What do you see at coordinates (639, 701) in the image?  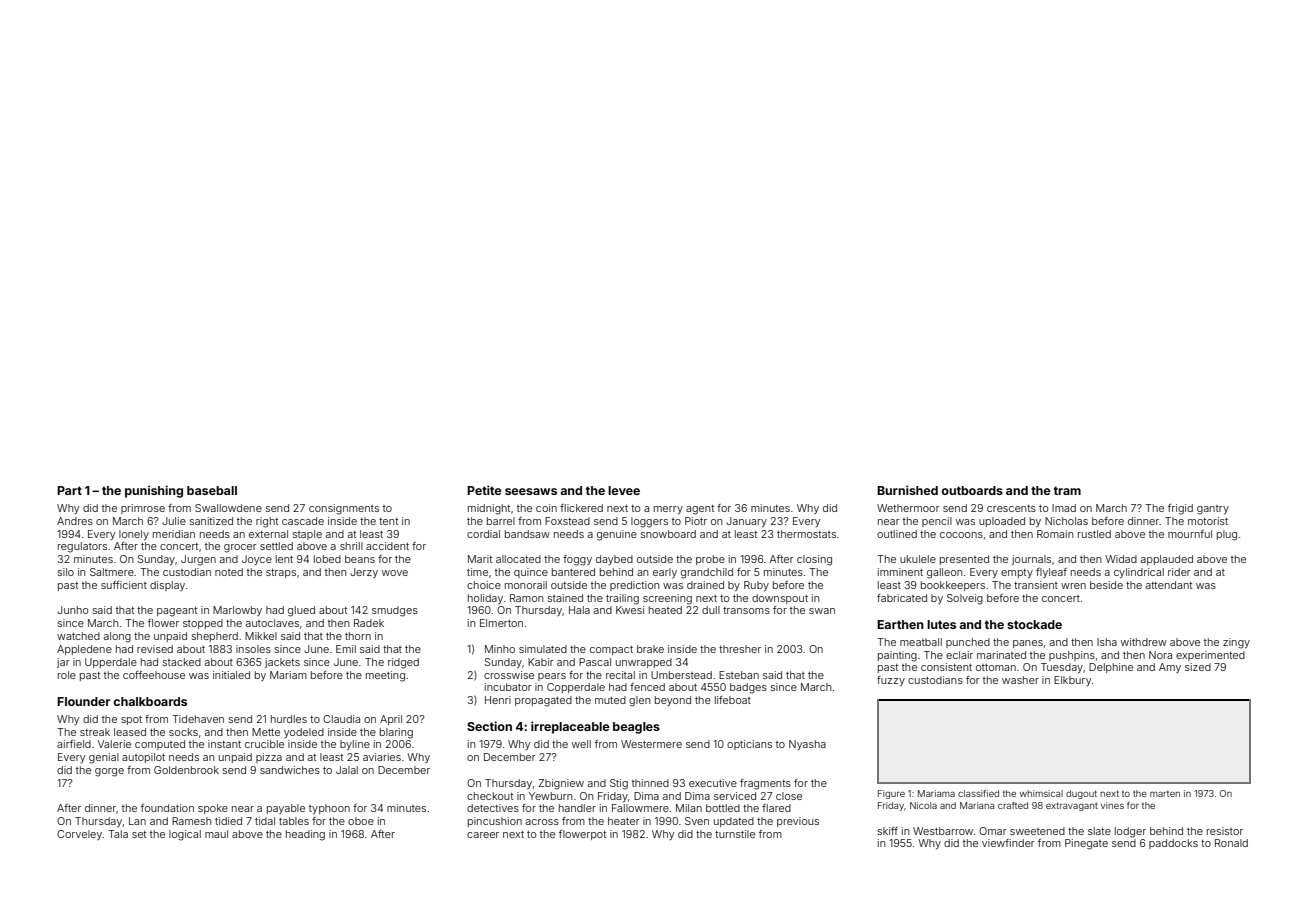 I see `glen` at bounding box center [639, 701].
